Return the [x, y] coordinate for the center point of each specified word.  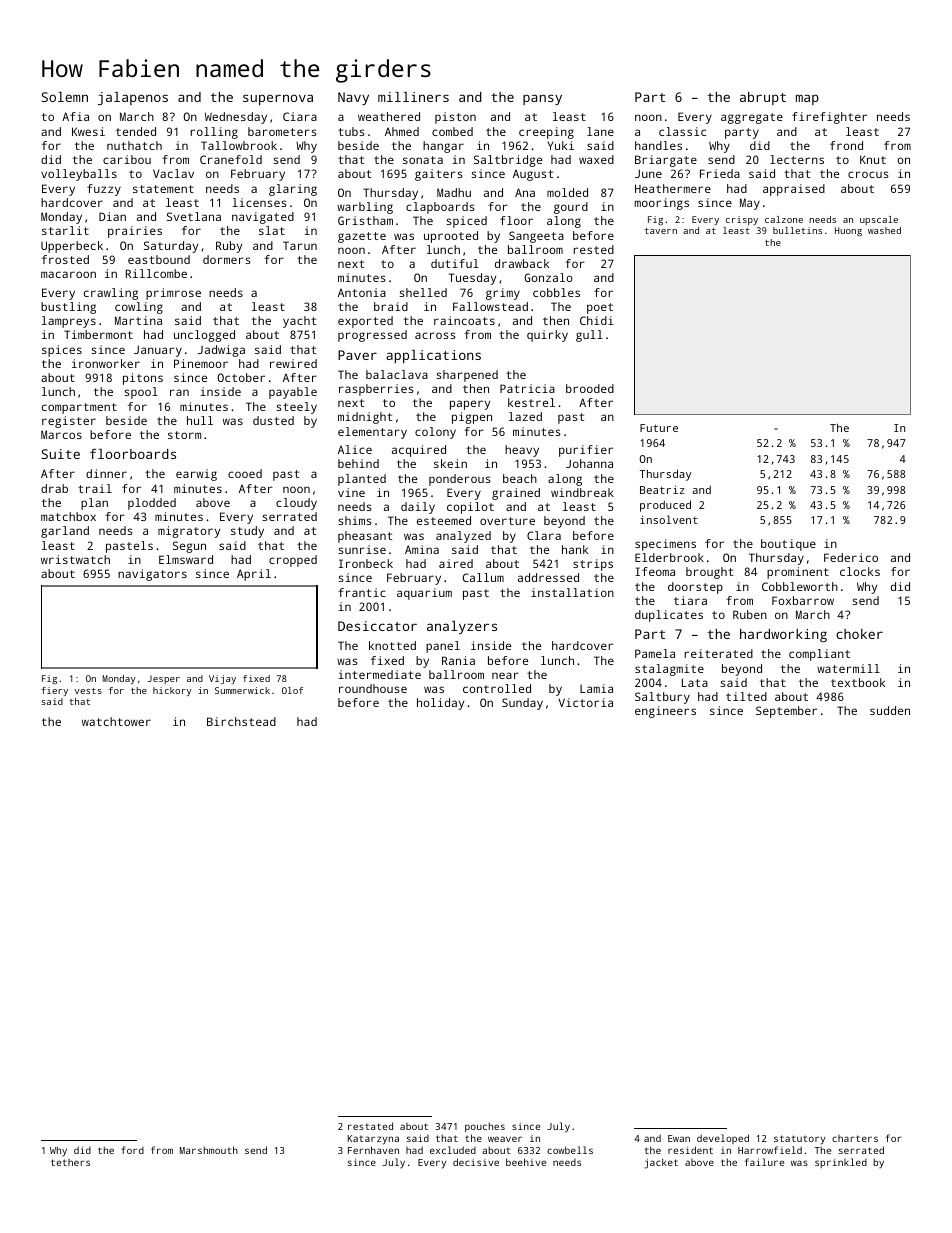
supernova [278, 99]
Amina [422, 549]
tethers [70, 1162]
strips [593, 565]
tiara [690, 600]
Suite [61, 454]
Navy [353, 98]
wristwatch [75, 559]
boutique [788, 545]
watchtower [116, 721]
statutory [799, 1140]
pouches [485, 1127]
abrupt [763, 98]
